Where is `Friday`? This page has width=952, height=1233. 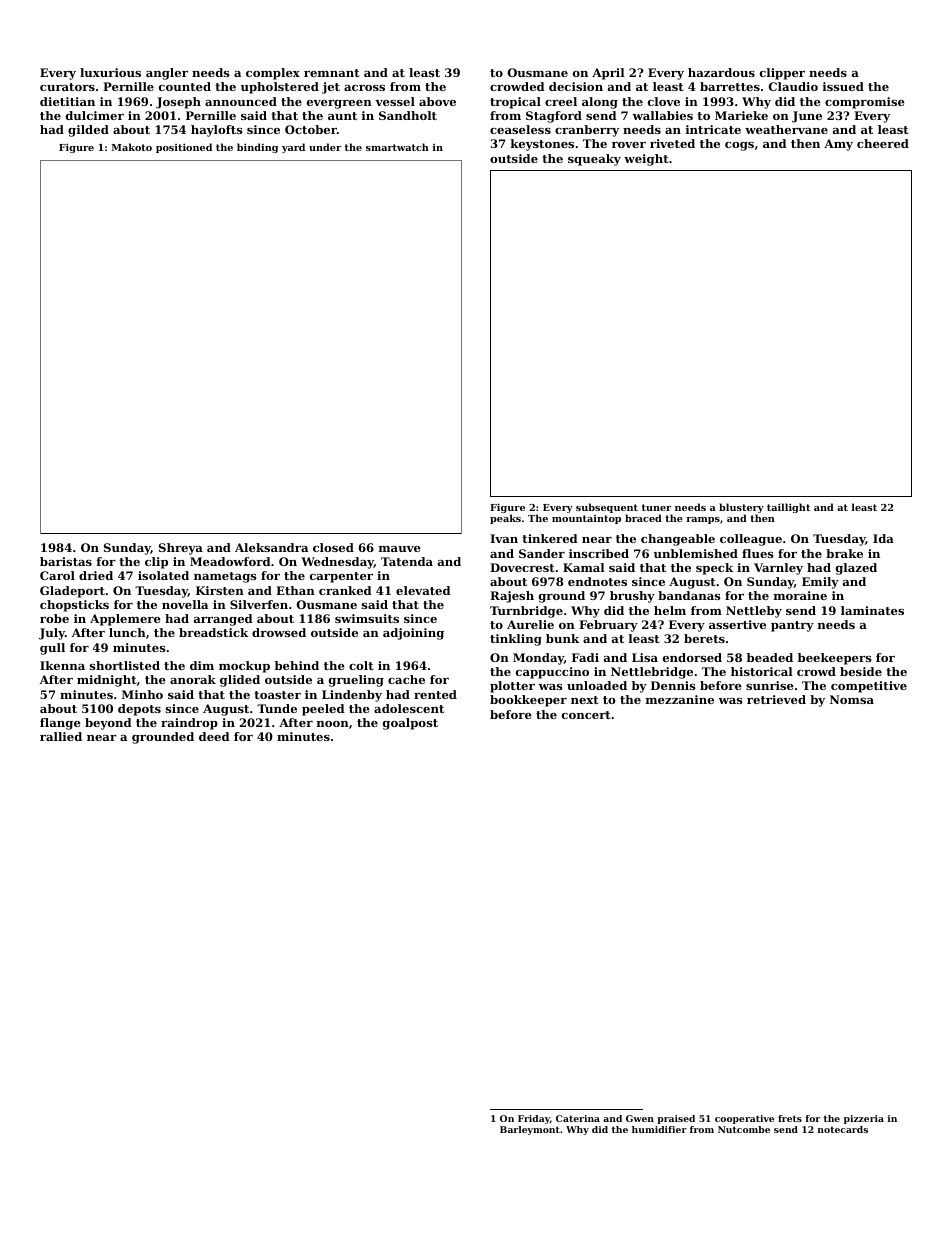 Friday is located at coordinates (534, 1119).
